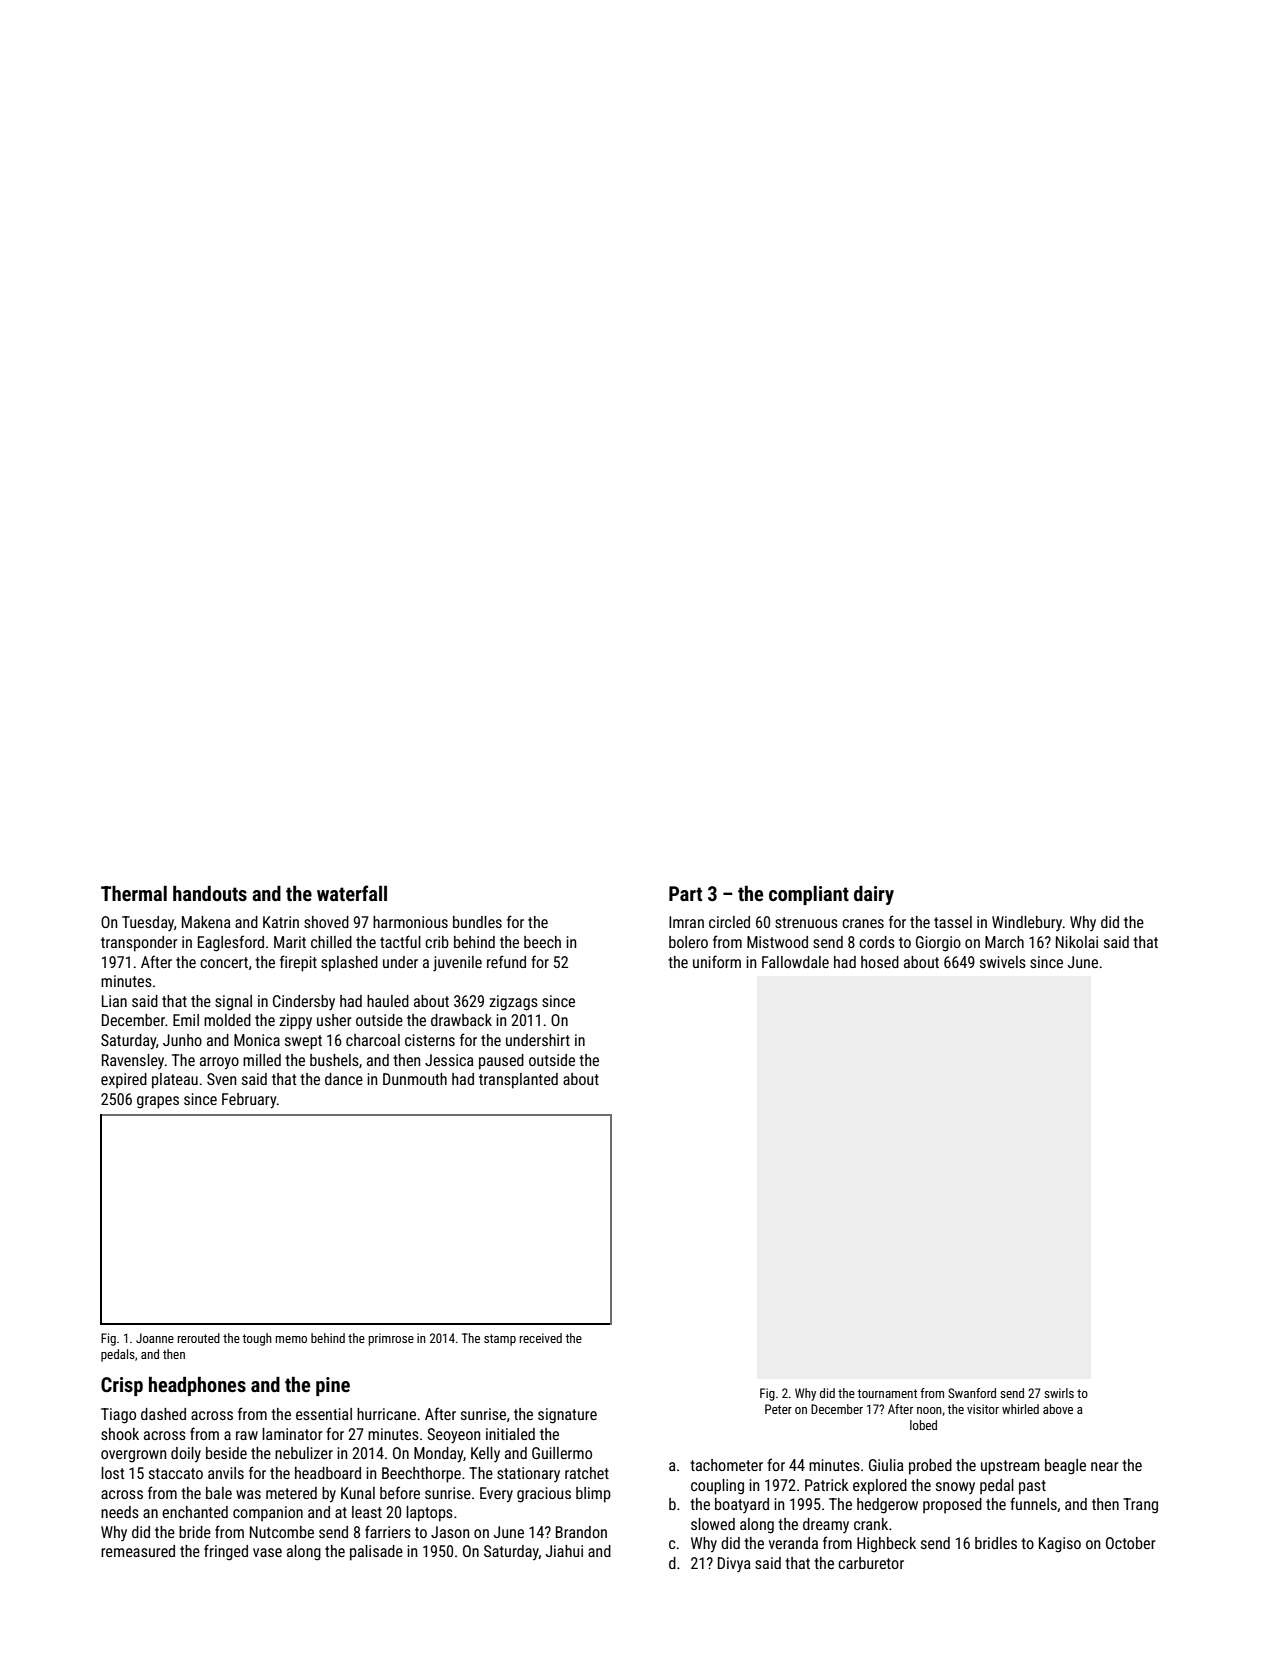 Image resolution: width=1280 pixels, height=1657 pixels. I want to click on memo, so click(291, 1339).
